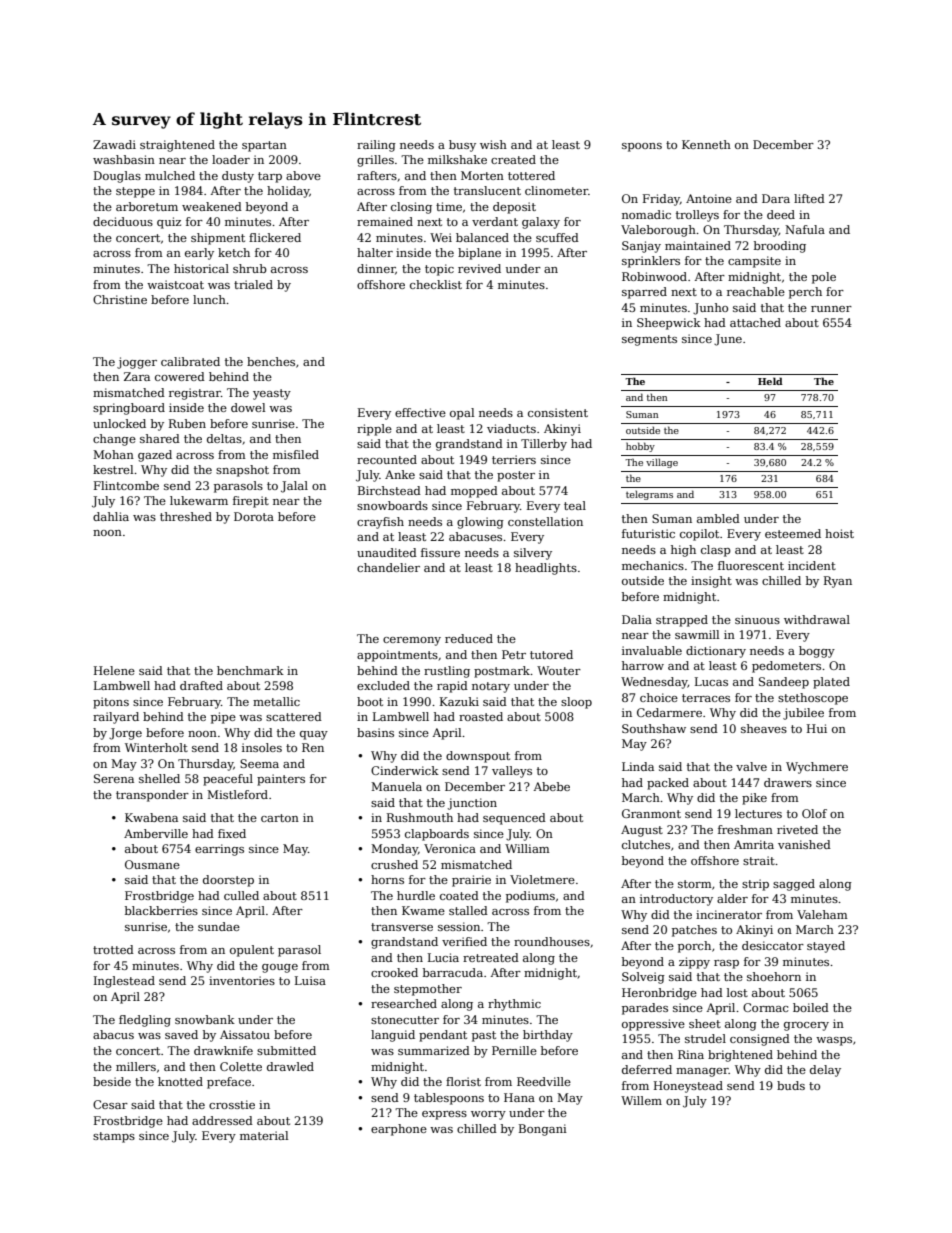 Image resolution: width=952 pixels, height=1233 pixels. What do you see at coordinates (111, 516) in the image?
I see `dahlia` at bounding box center [111, 516].
